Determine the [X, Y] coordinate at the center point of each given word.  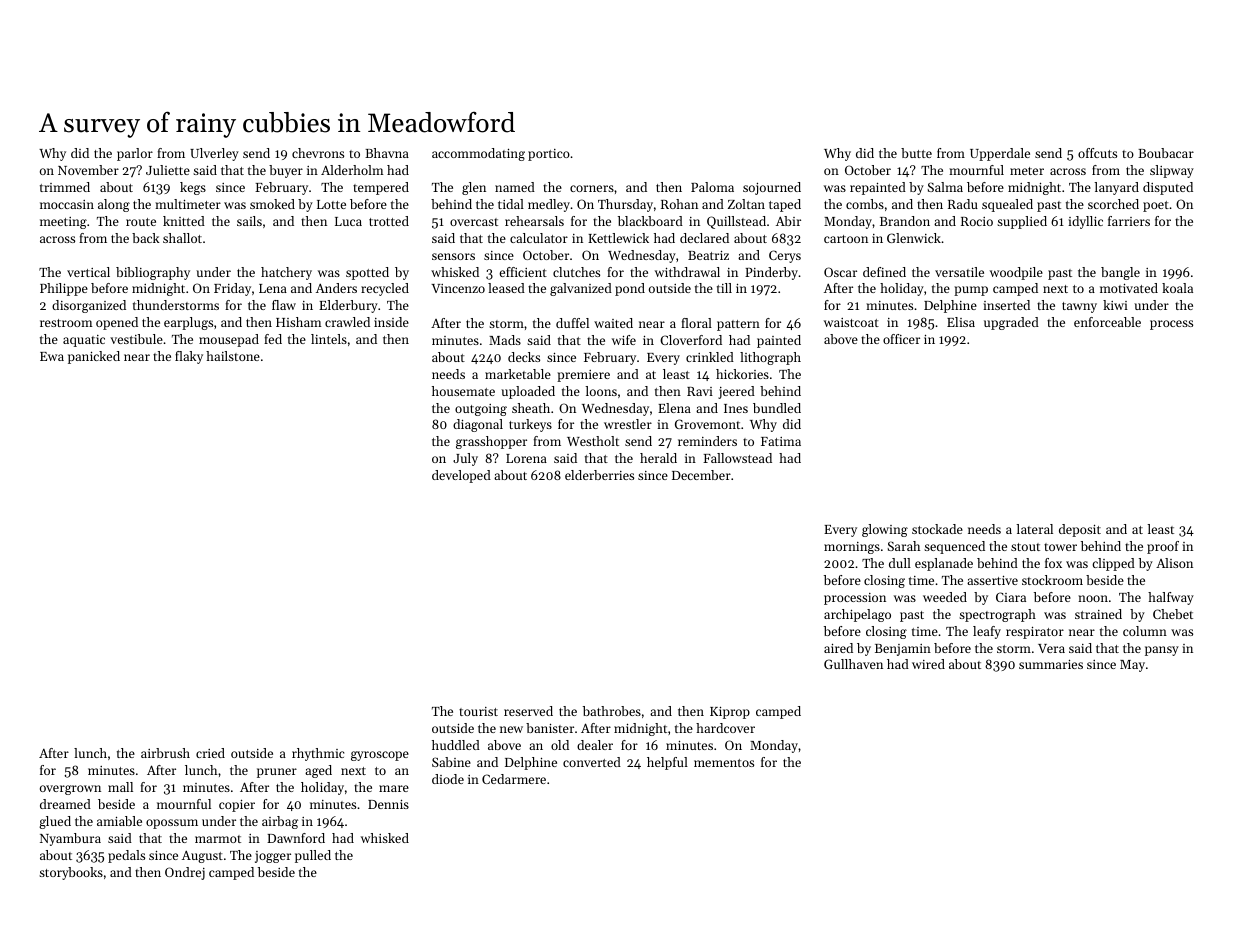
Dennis [388, 804]
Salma [945, 187]
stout [1025, 547]
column [1145, 631]
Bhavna [387, 153]
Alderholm [352, 170]
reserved [528, 711]
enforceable [1107, 322]
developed [461, 476]
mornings [852, 548]
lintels [329, 339]
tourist [478, 711]
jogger [273, 857]
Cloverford [691, 340]
